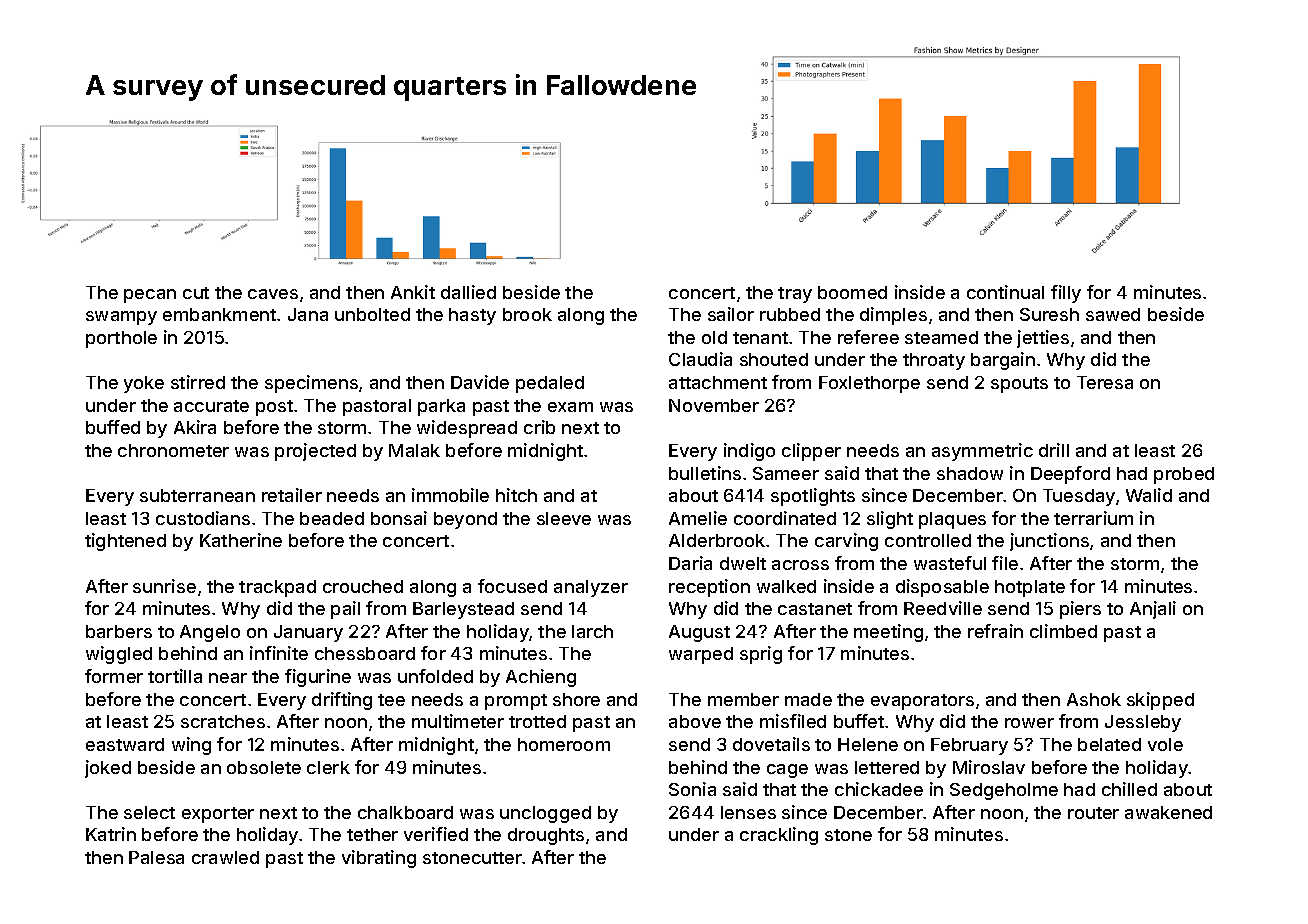 The width and height of the image is (1308, 924). I want to click on skipped, so click(1160, 701).
